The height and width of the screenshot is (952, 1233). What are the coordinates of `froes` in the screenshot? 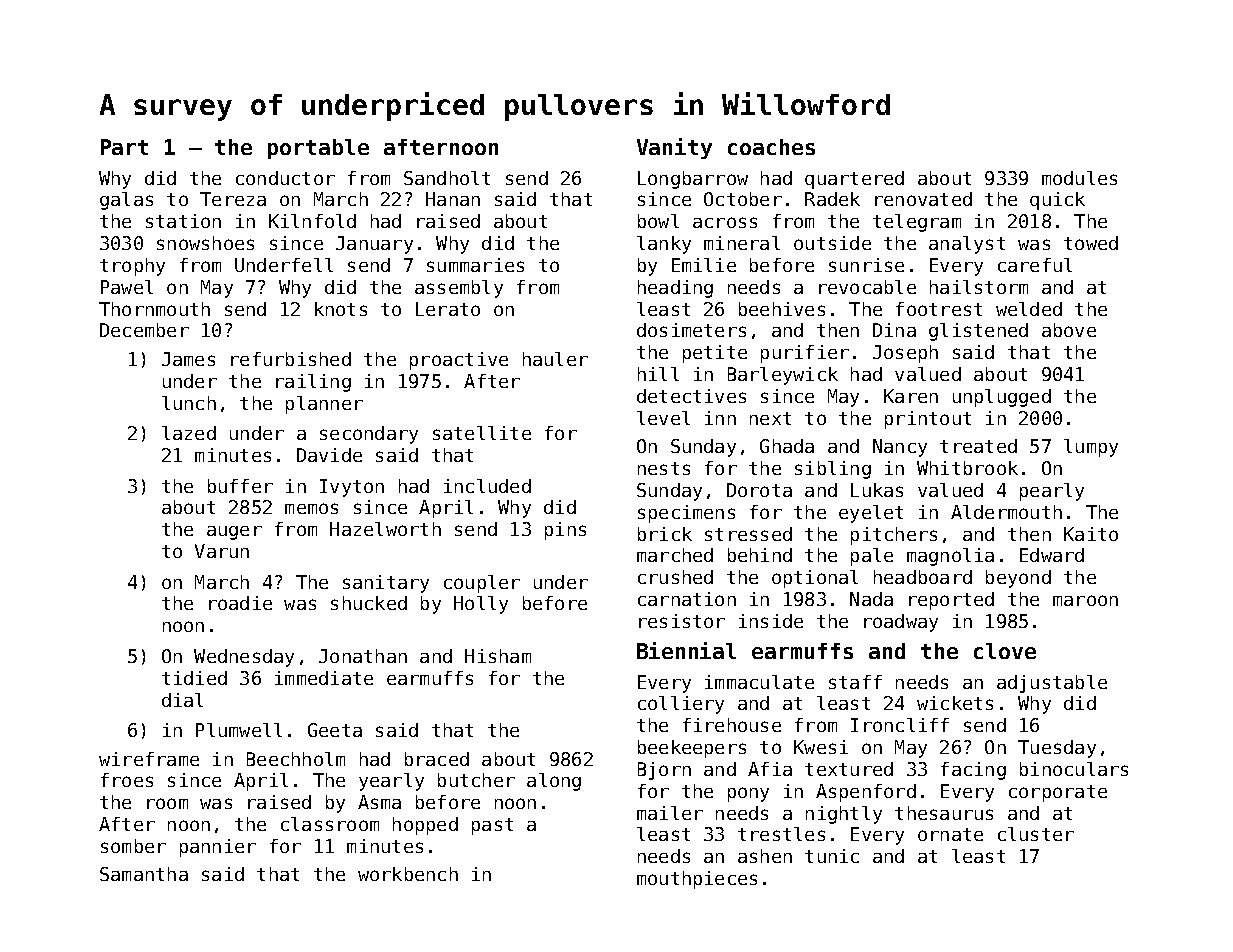 It's located at (127, 780).
